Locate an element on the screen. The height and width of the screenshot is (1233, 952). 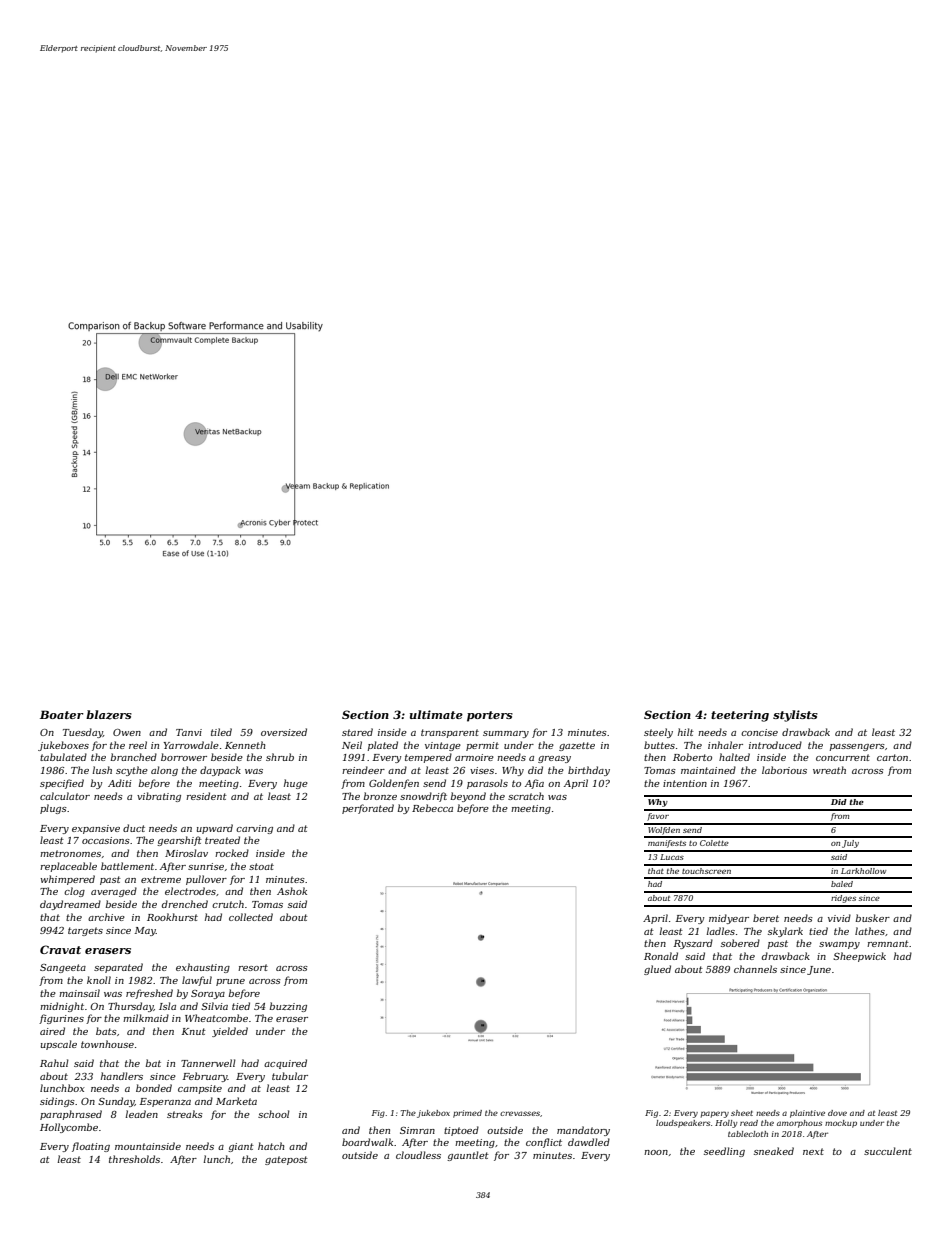
dove is located at coordinates (837, 1113).
